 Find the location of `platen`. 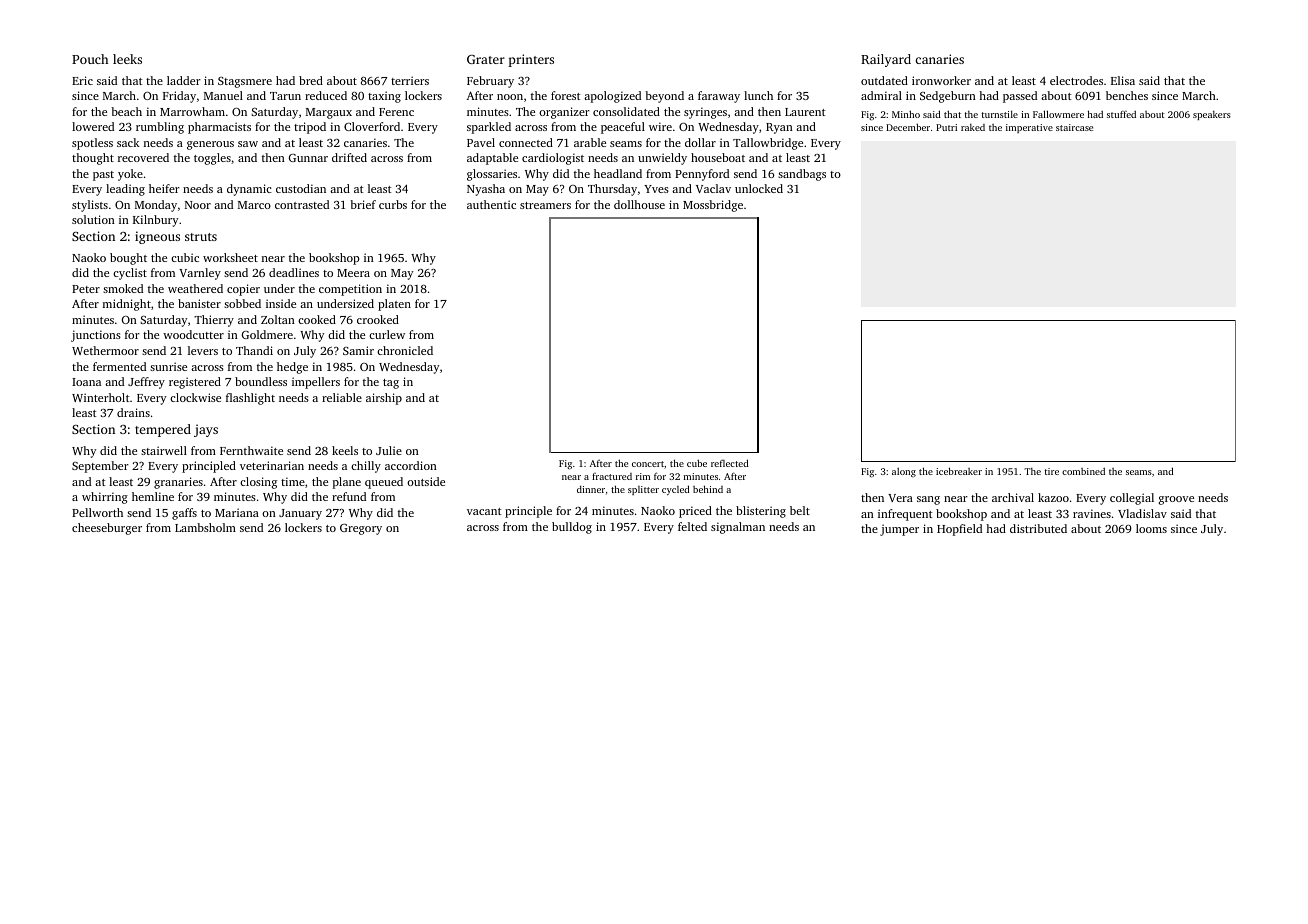

platen is located at coordinates (394, 305).
